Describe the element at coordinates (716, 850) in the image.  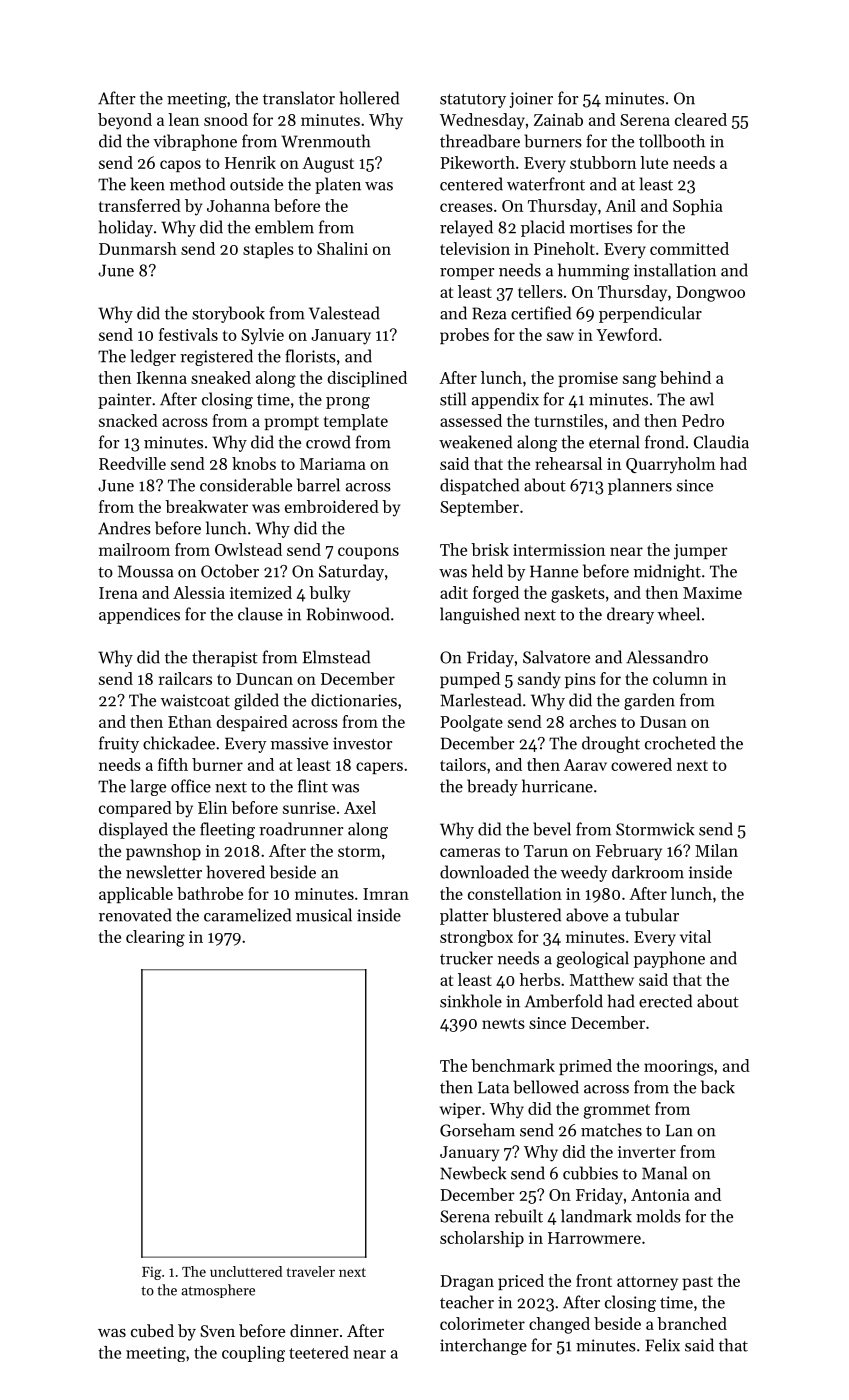
I see `Milan` at that location.
